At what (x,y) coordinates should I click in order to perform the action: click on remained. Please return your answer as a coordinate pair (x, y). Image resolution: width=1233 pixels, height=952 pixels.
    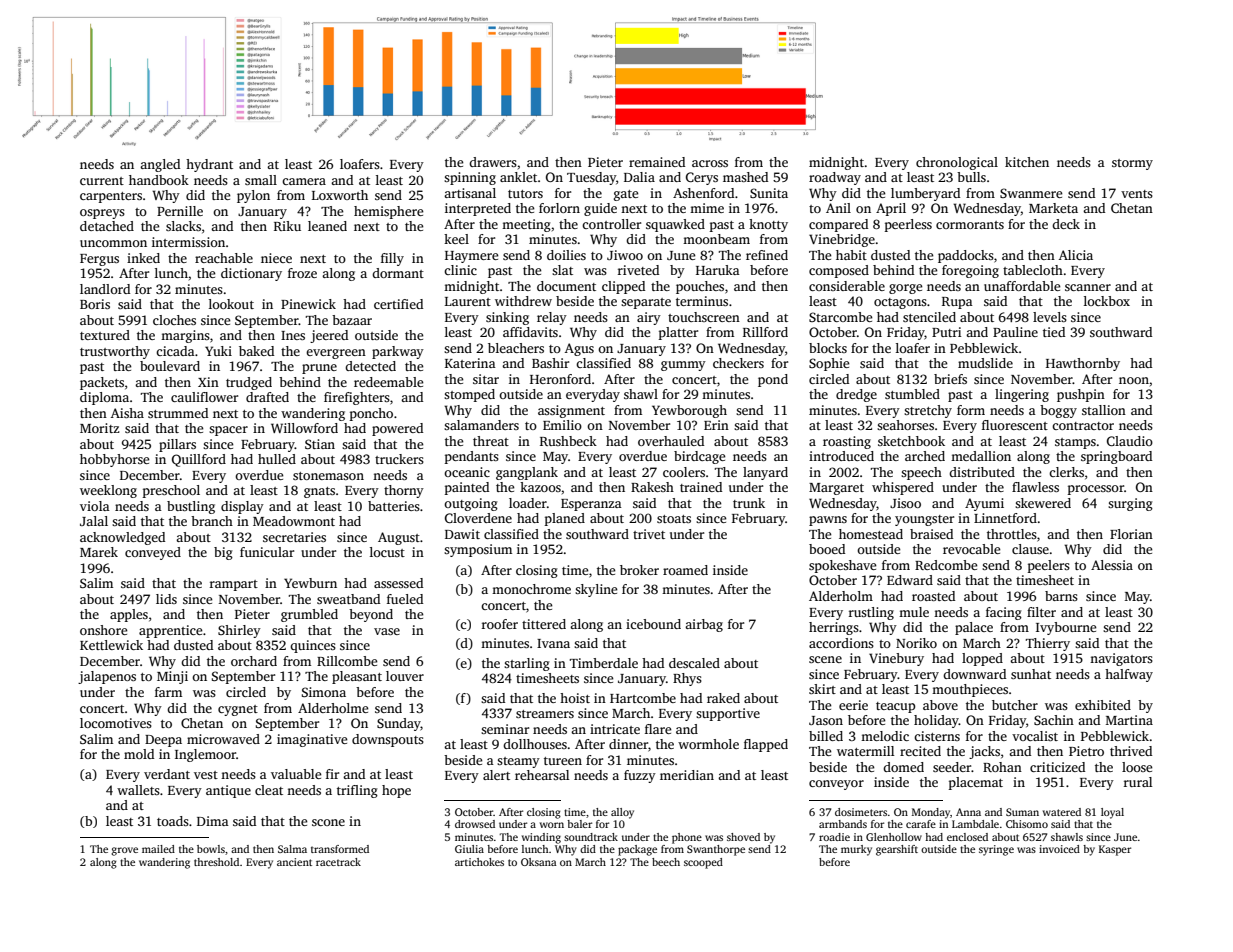
    Looking at the image, I should click on (657, 162).
